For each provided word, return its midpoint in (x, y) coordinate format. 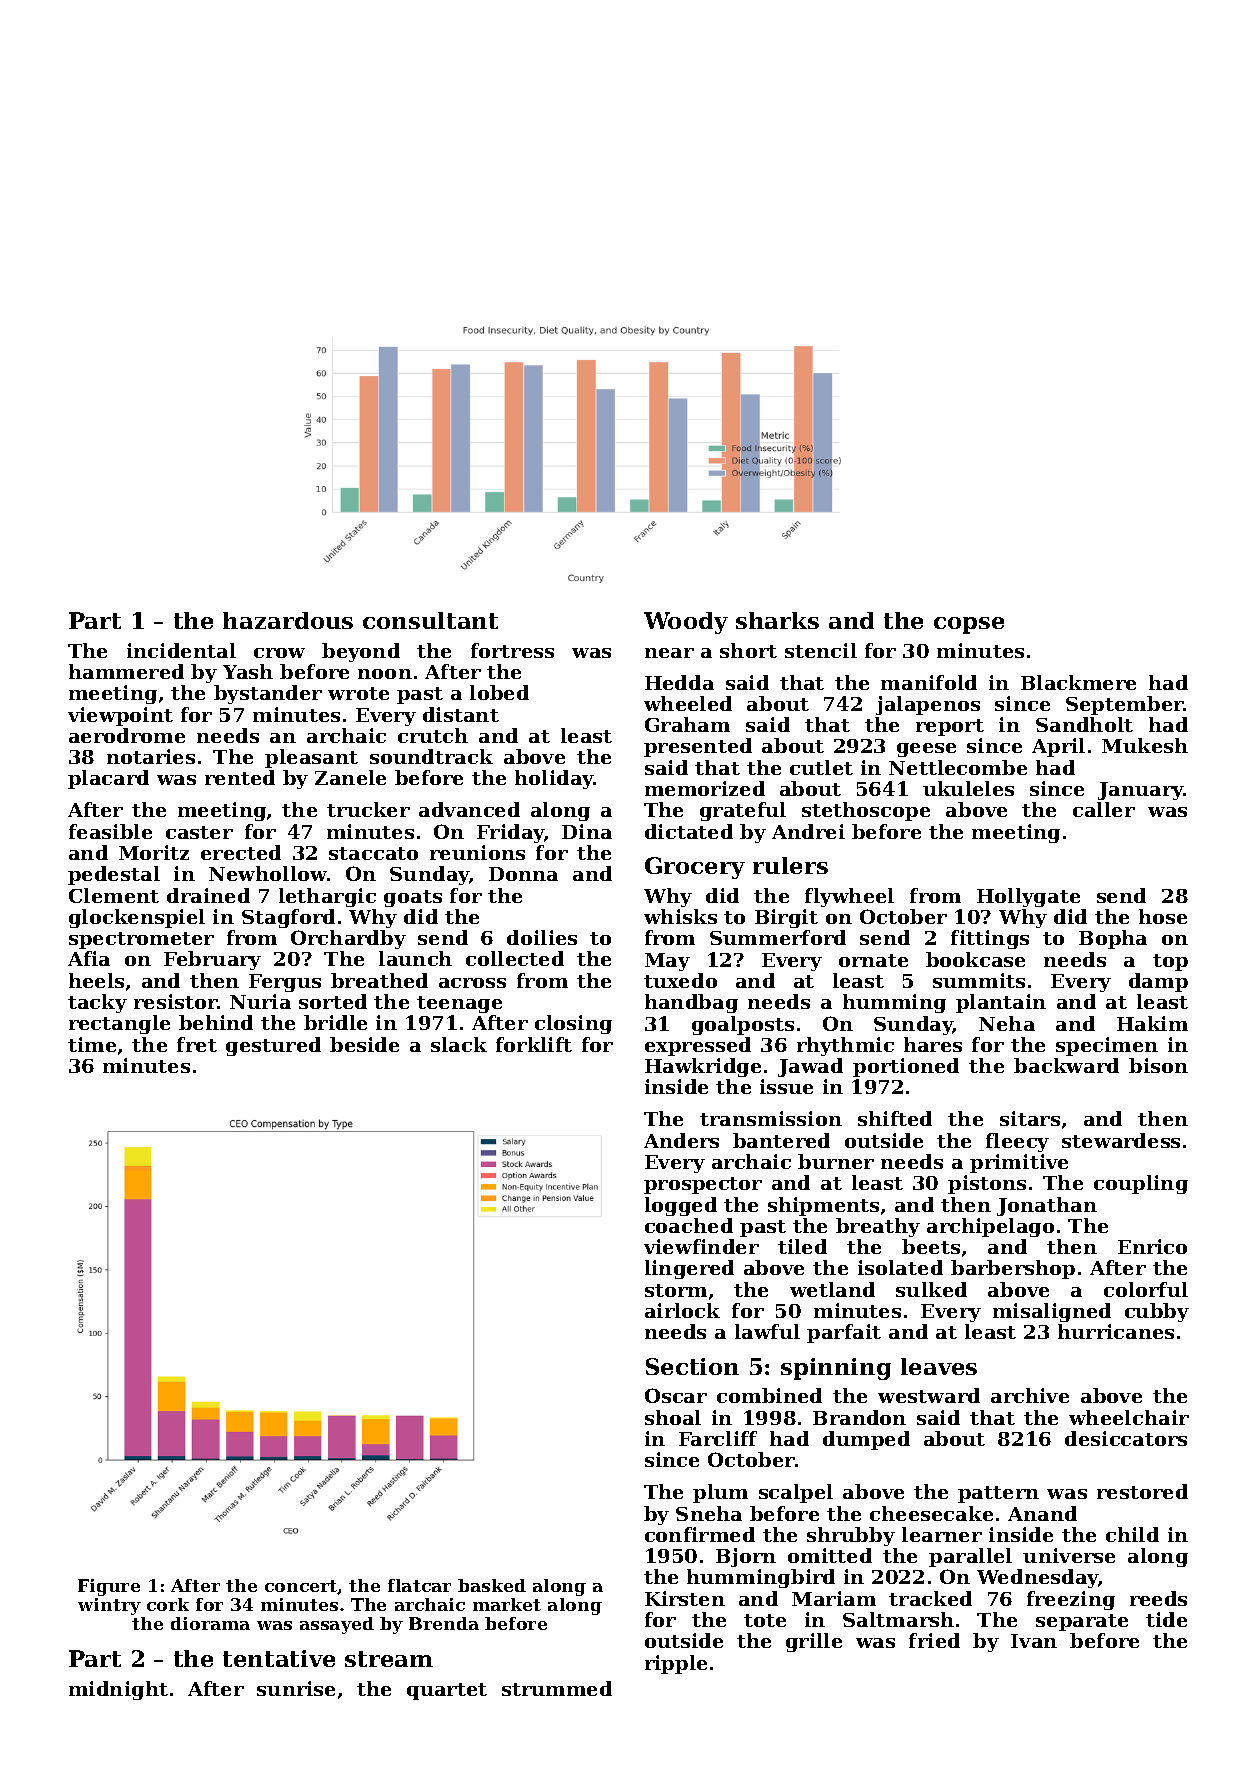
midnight (118, 1690)
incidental (181, 650)
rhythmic (845, 1046)
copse (969, 625)
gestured (273, 1046)
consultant (430, 620)
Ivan (1034, 1641)
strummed (557, 1688)
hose (1163, 916)
